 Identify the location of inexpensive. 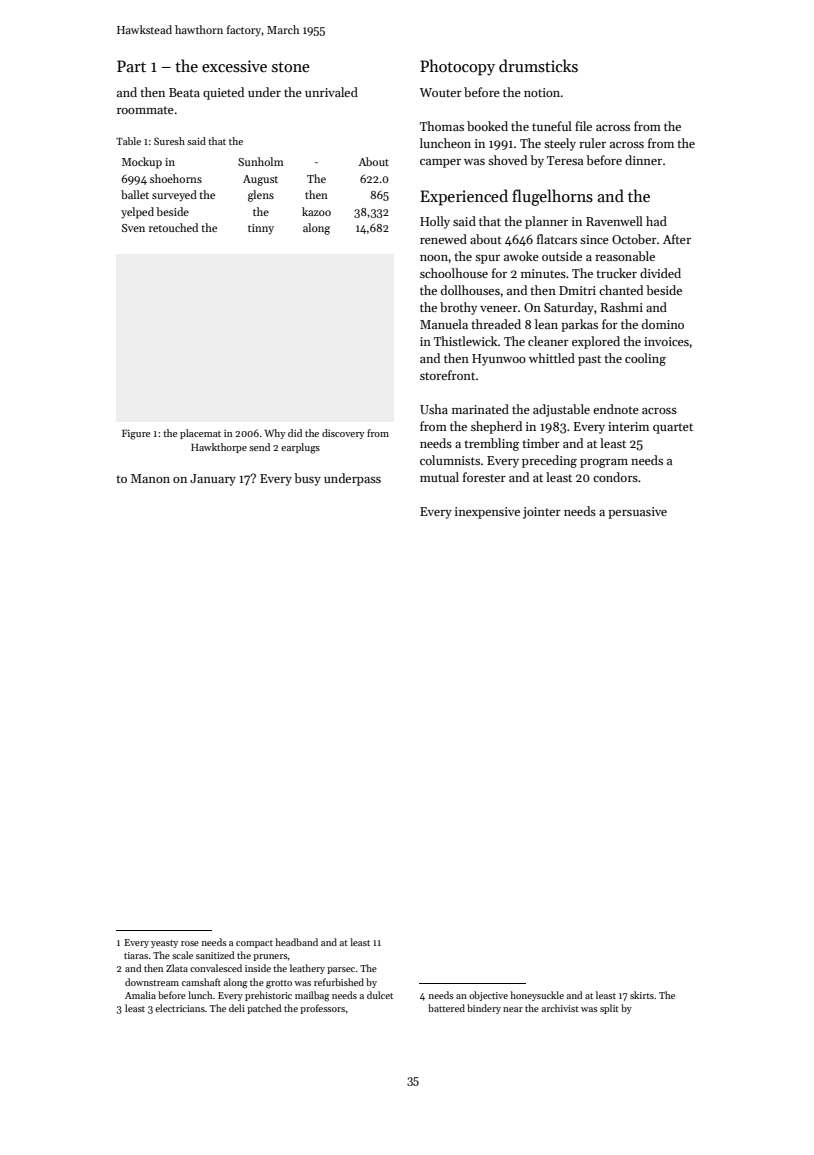
(487, 513).
